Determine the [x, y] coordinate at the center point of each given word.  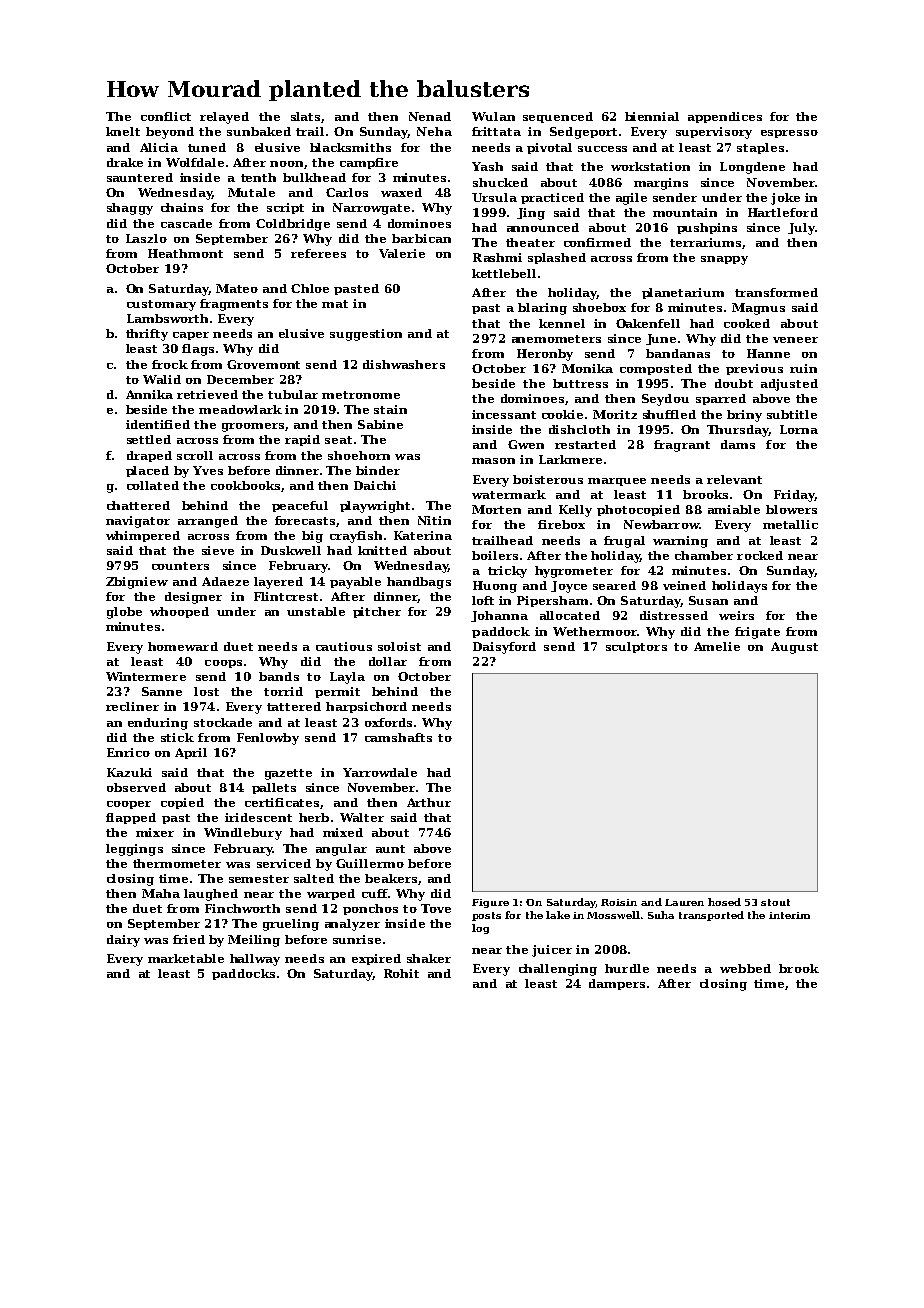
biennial [652, 116]
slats [305, 116]
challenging [558, 970]
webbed [745, 968]
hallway [255, 960]
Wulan [493, 116]
